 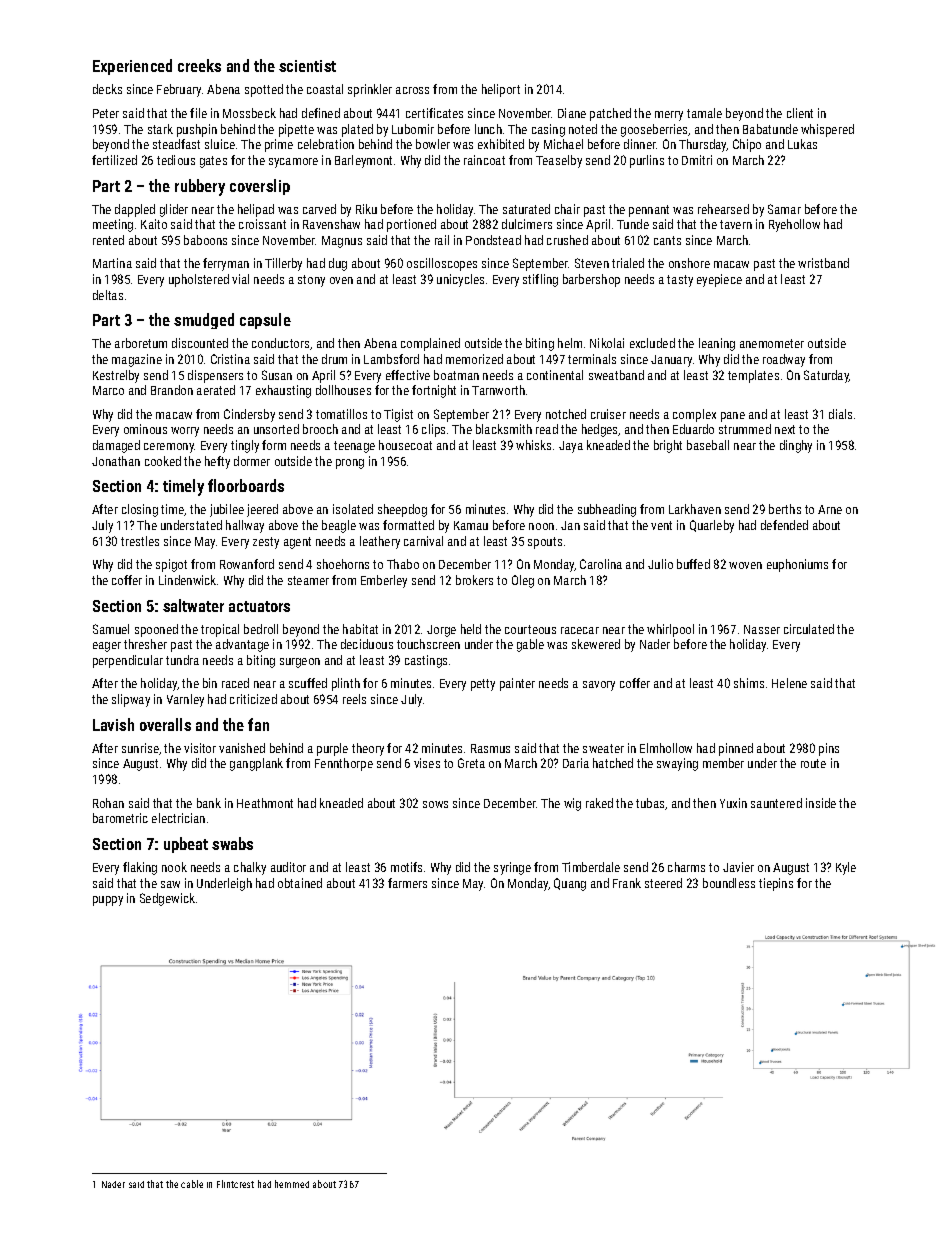 What do you see at coordinates (527, 224) in the document?
I see `dulcimers` at bounding box center [527, 224].
